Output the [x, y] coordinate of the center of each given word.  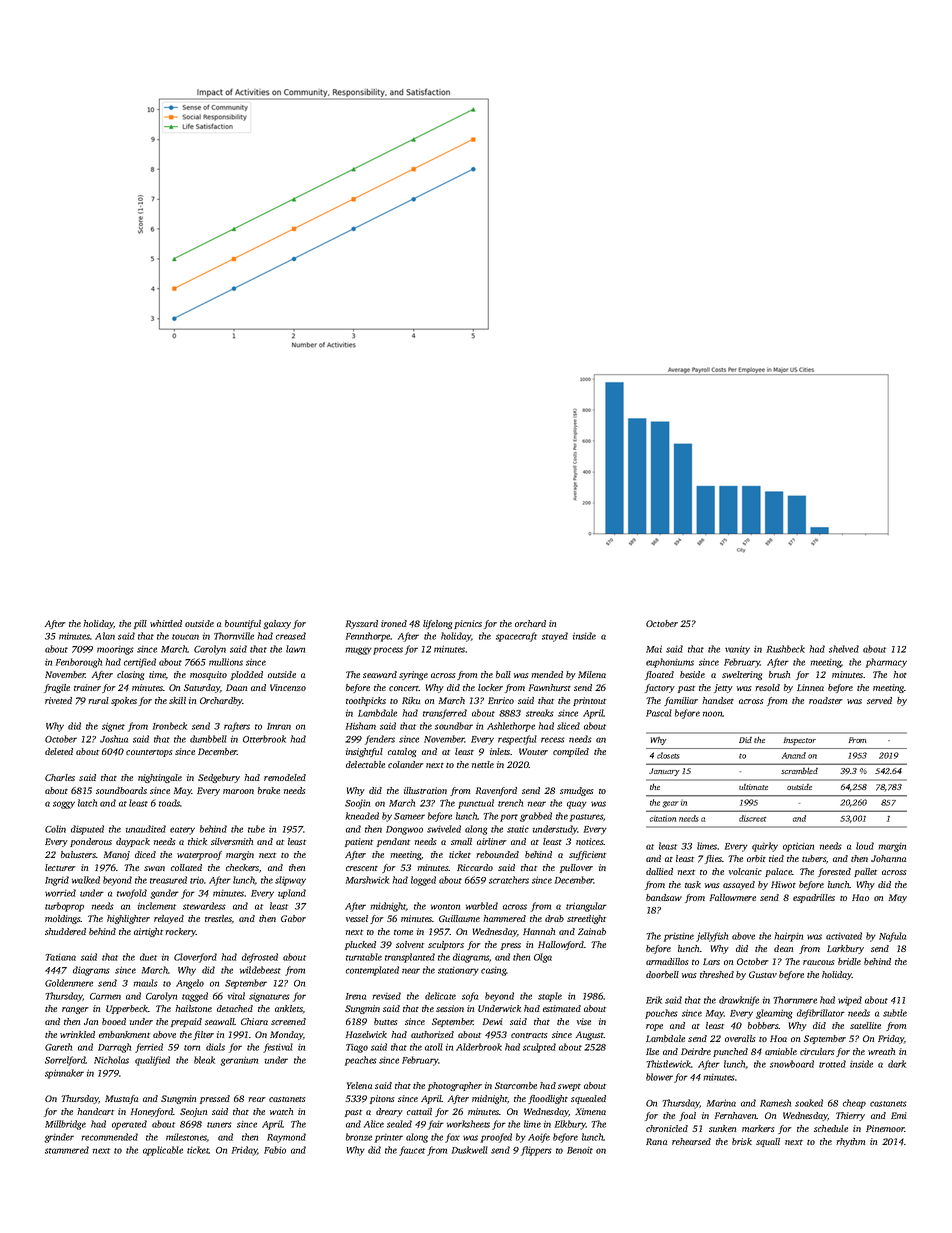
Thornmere [795, 1000]
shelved [844, 649]
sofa [470, 997]
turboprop [64, 907]
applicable [163, 1151]
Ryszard [361, 624]
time [157, 675]
